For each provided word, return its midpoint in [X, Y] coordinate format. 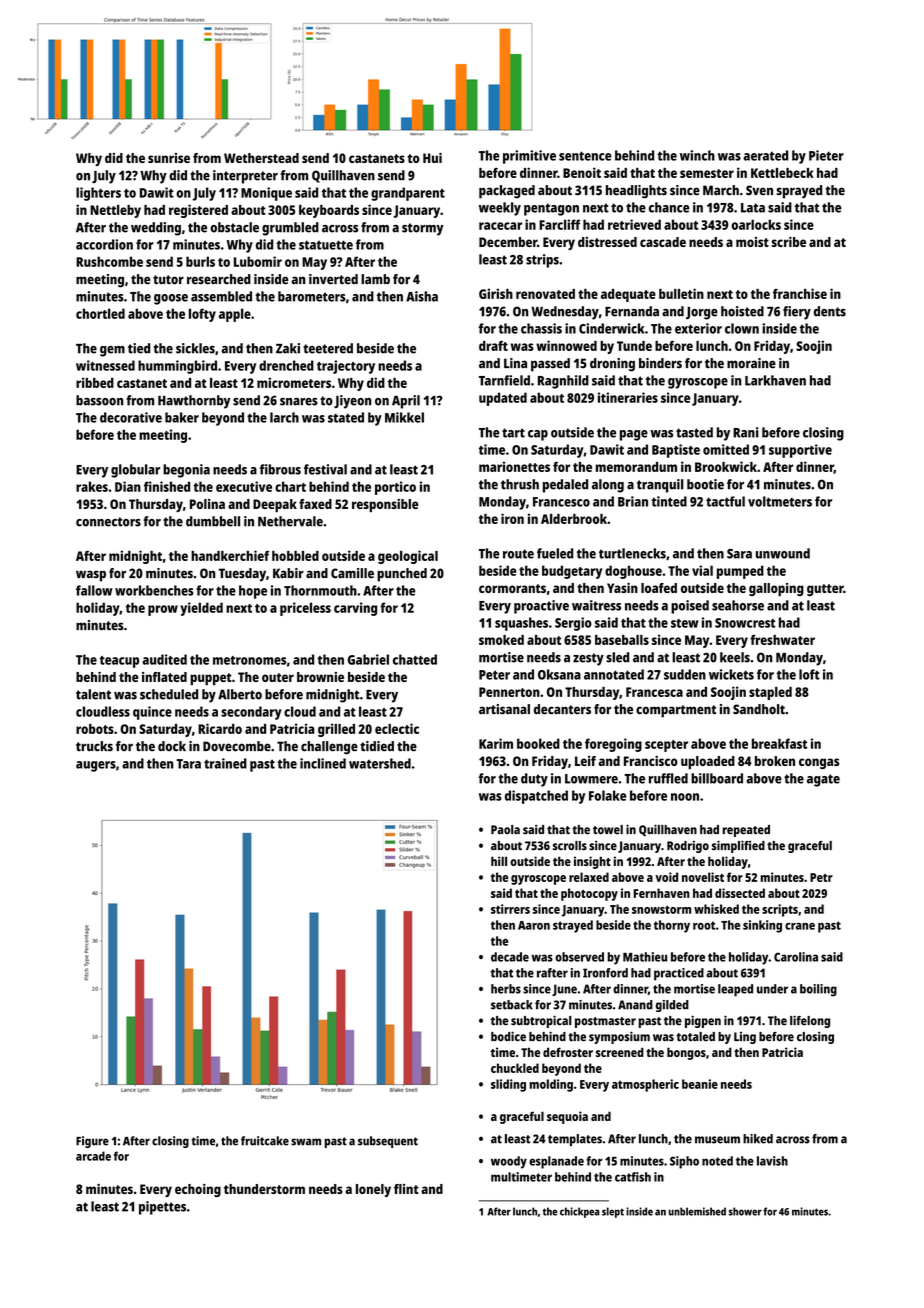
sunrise [169, 158]
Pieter [826, 155]
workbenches [154, 590]
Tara [188, 764]
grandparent [408, 194]
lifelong [810, 1021]
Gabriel [368, 659]
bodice [508, 1036]
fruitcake [265, 1141]
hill [499, 861]
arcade [93, 1156]
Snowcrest [745, 623]
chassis [541, 328]
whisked [716, 909]
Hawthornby [194, 402]
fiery [797, 313]
